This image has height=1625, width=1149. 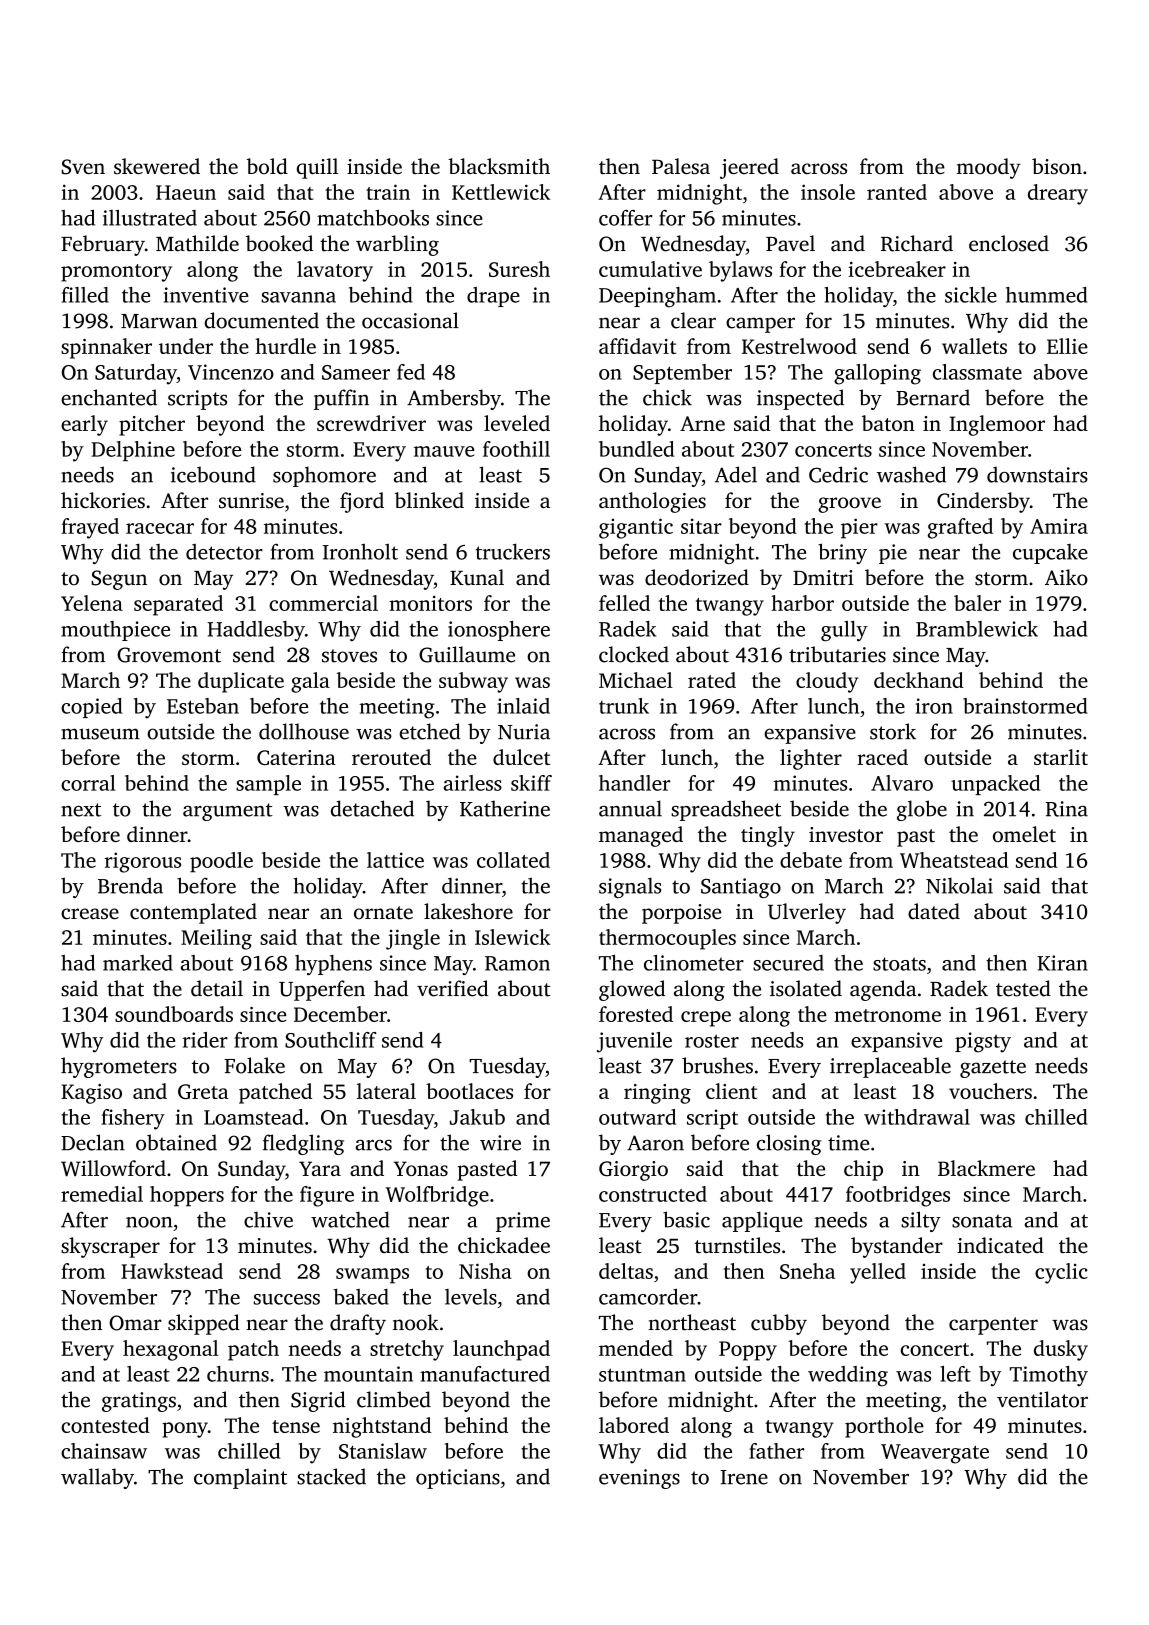 I want to click on under, so click(x=186, y=346).
